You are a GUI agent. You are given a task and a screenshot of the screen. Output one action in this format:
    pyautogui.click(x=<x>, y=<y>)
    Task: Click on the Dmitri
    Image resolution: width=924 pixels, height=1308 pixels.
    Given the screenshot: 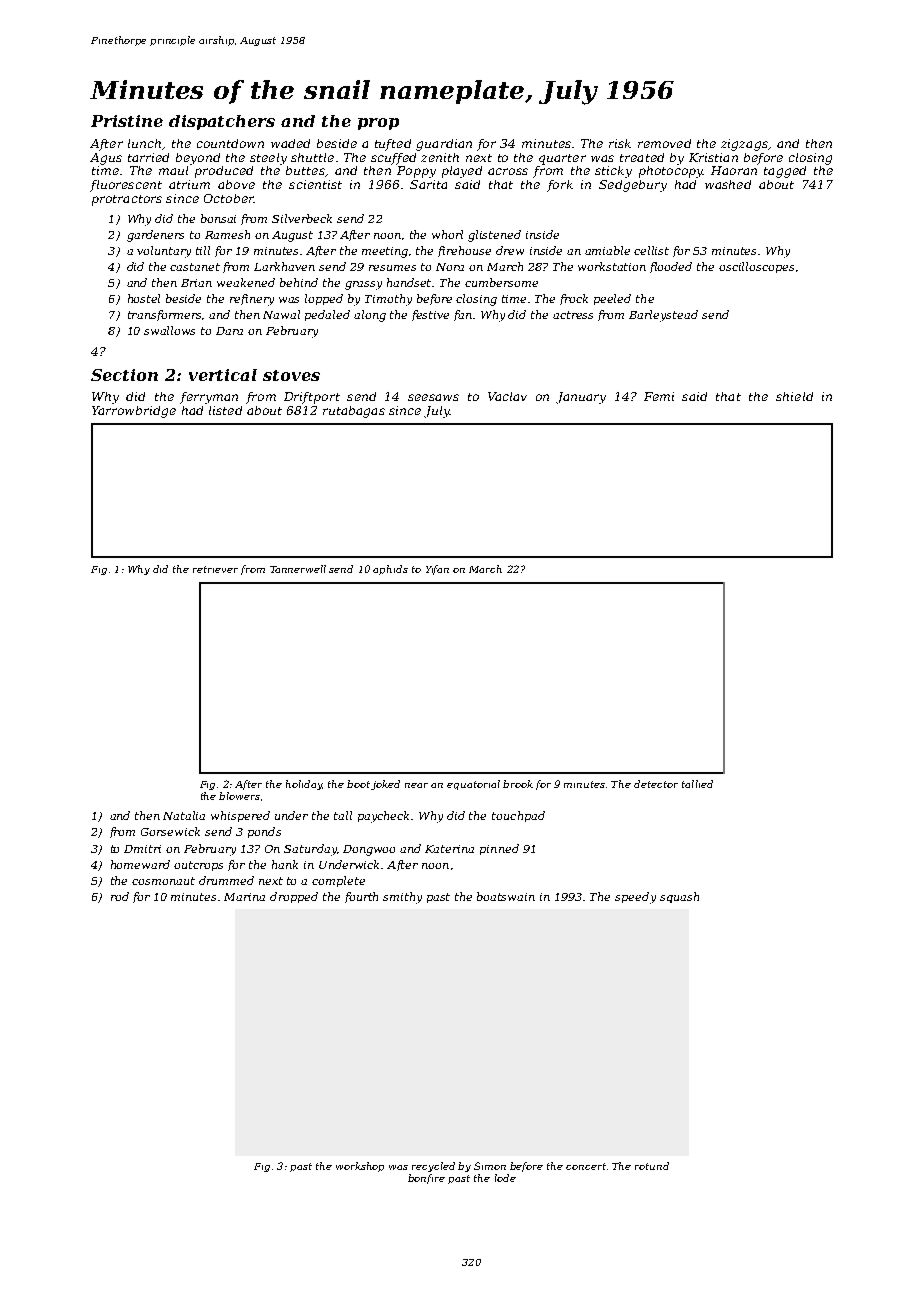 What is the action you would take?
    pyautogui.click(x=142, y=849)
